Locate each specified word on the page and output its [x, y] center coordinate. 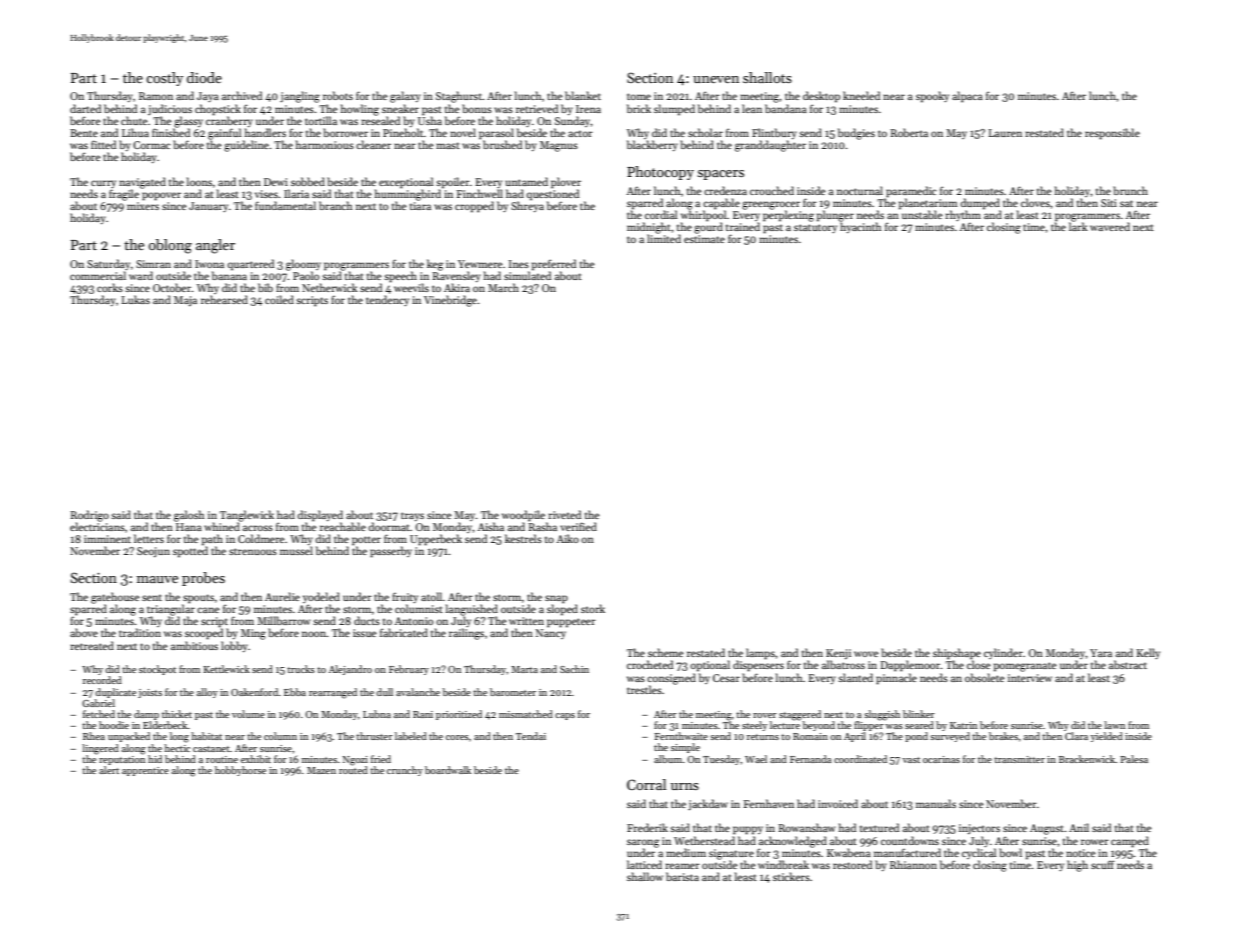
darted [85, 108]
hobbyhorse [240, 771]
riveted [564, 514]
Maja [185, 301]
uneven [716, 79]
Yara [1101, 653]
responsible [1112, 134]
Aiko [567, 538]
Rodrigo [89, 516]
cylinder [1003, 653]
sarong [643, 843]
